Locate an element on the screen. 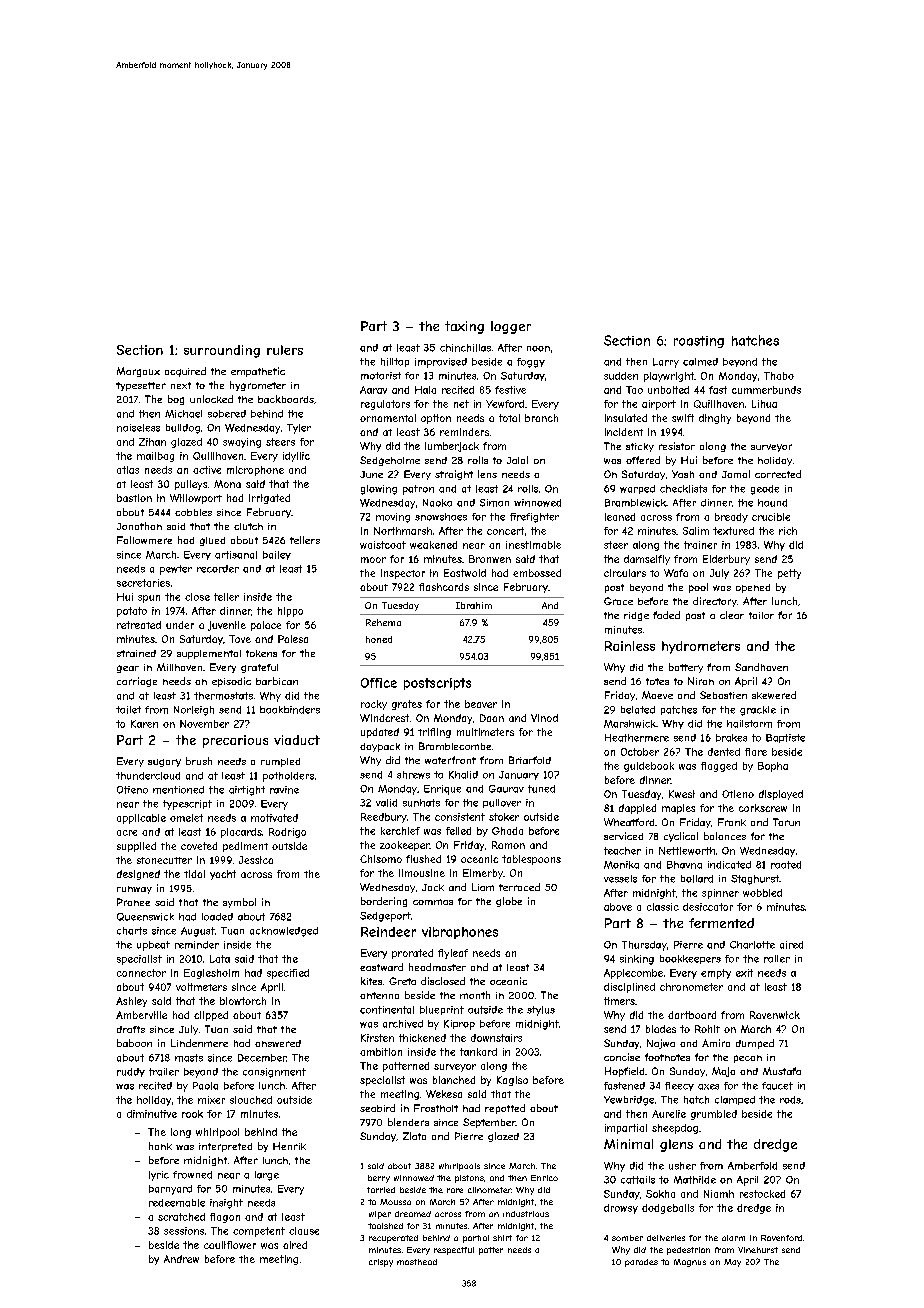  flyleaf is located at coordinates (453, 954).
